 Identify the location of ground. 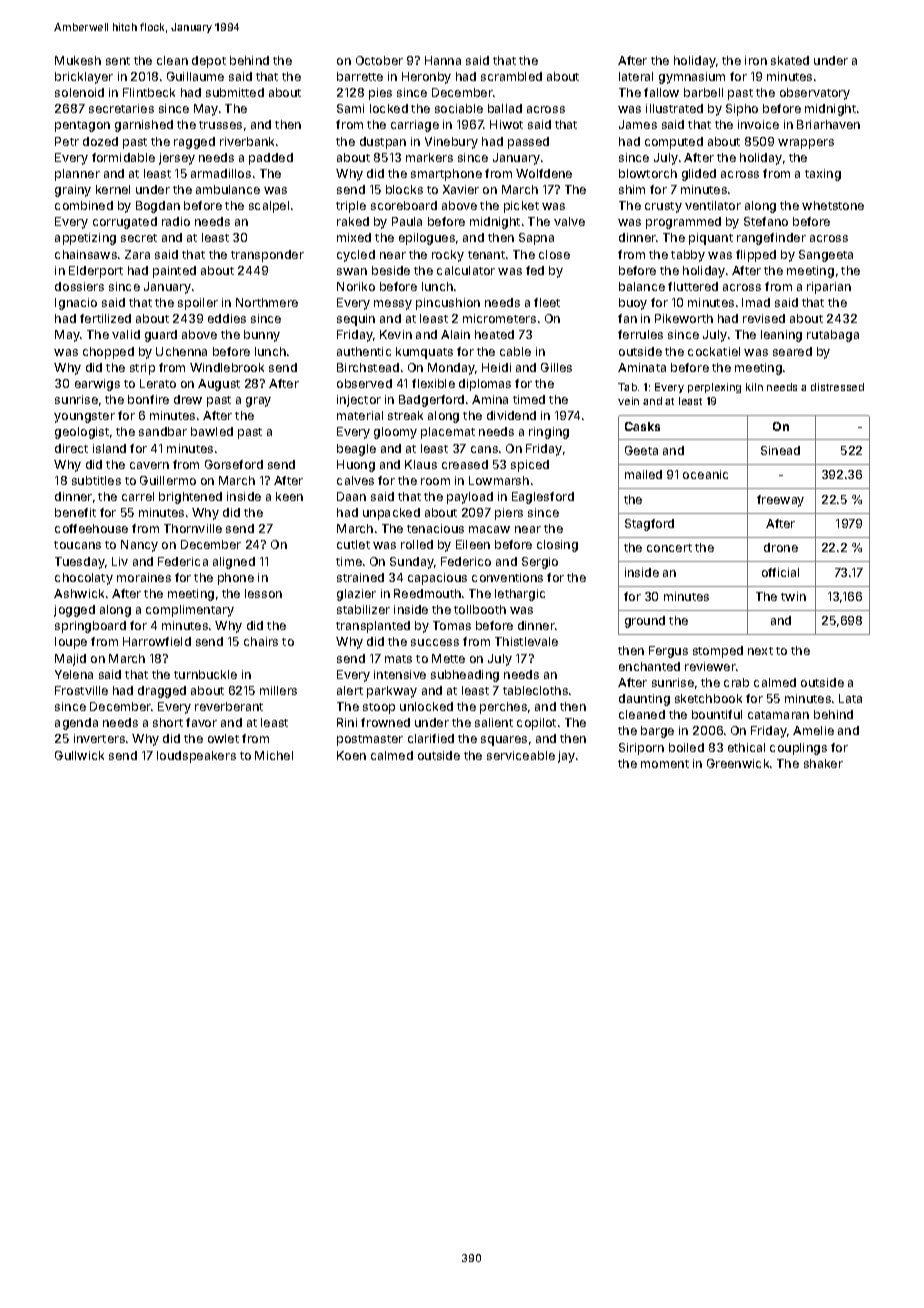
(645, 622).
